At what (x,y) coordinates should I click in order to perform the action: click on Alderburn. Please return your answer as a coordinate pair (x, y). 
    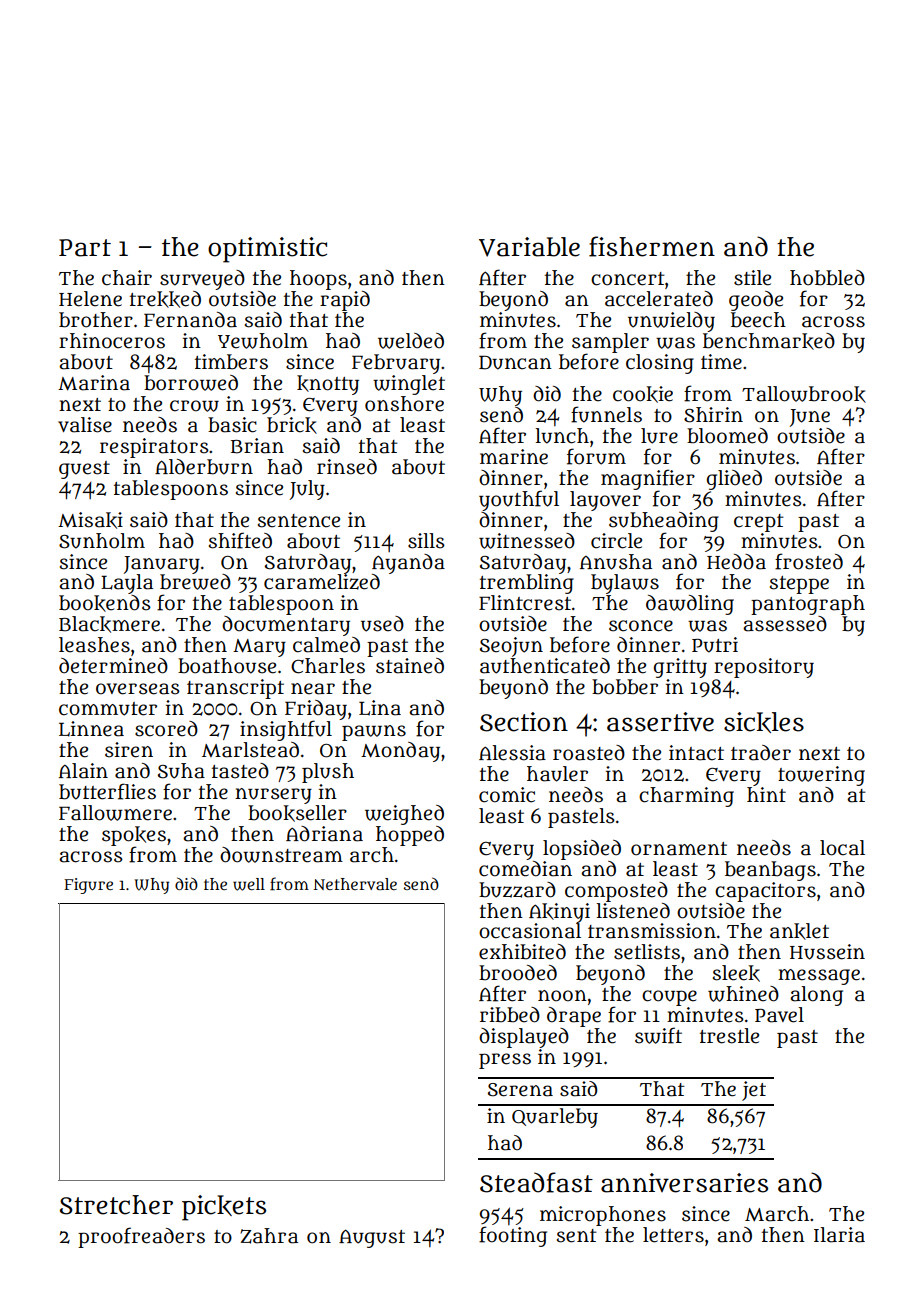
    Looking at the image, I should click on (204, 467).
